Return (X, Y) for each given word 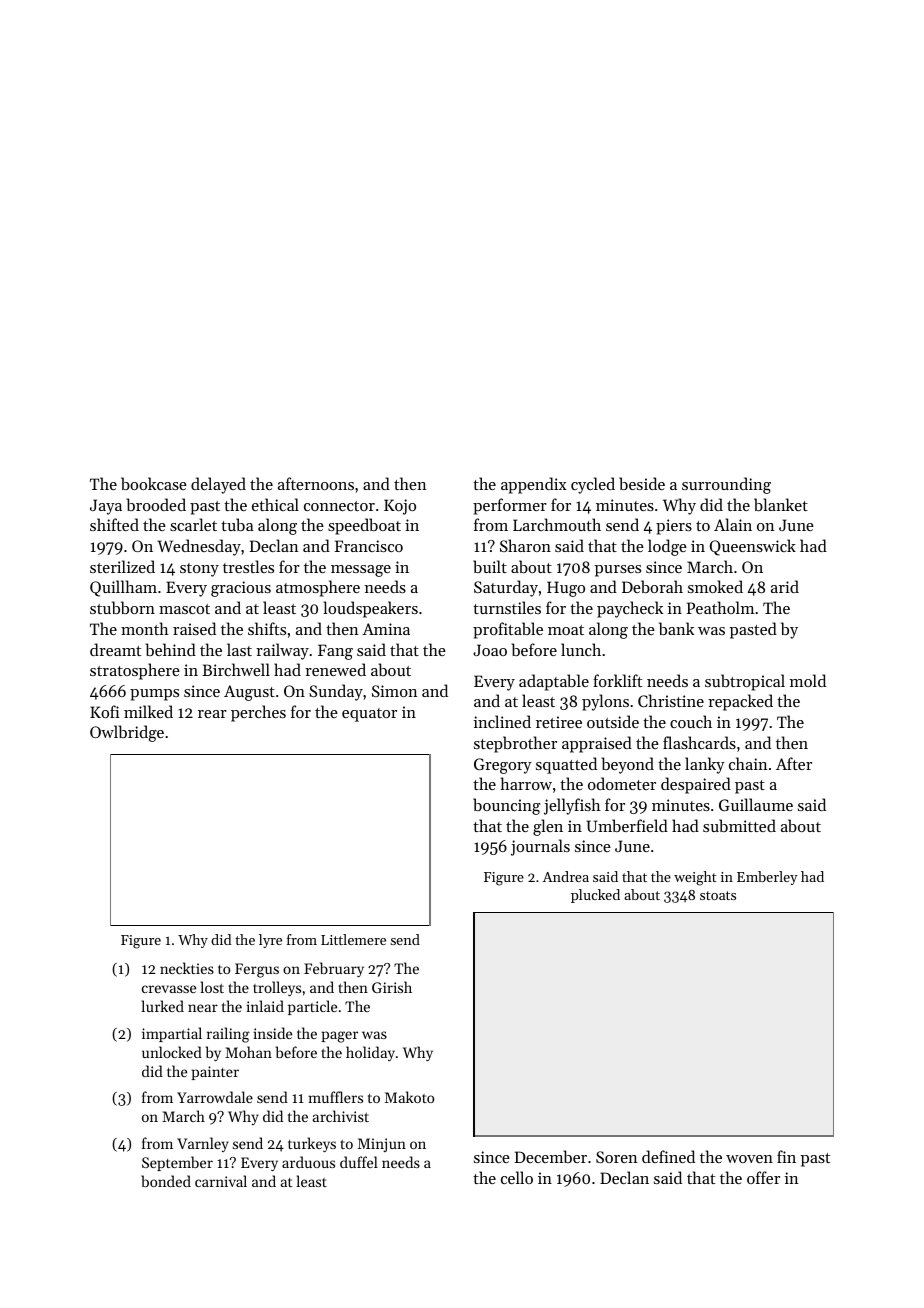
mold (808, 680)
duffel (359, 1162)
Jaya (106, 507)
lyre (270, 941)
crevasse (169, 989)
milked (148, 711)
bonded (166, 1181)
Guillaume (756, 804)
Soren (616, 1157)
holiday (370, 1053)
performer (510, 506)
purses (618, 571)
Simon (394, 691)
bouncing (506, 806)
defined (668, 1156)
